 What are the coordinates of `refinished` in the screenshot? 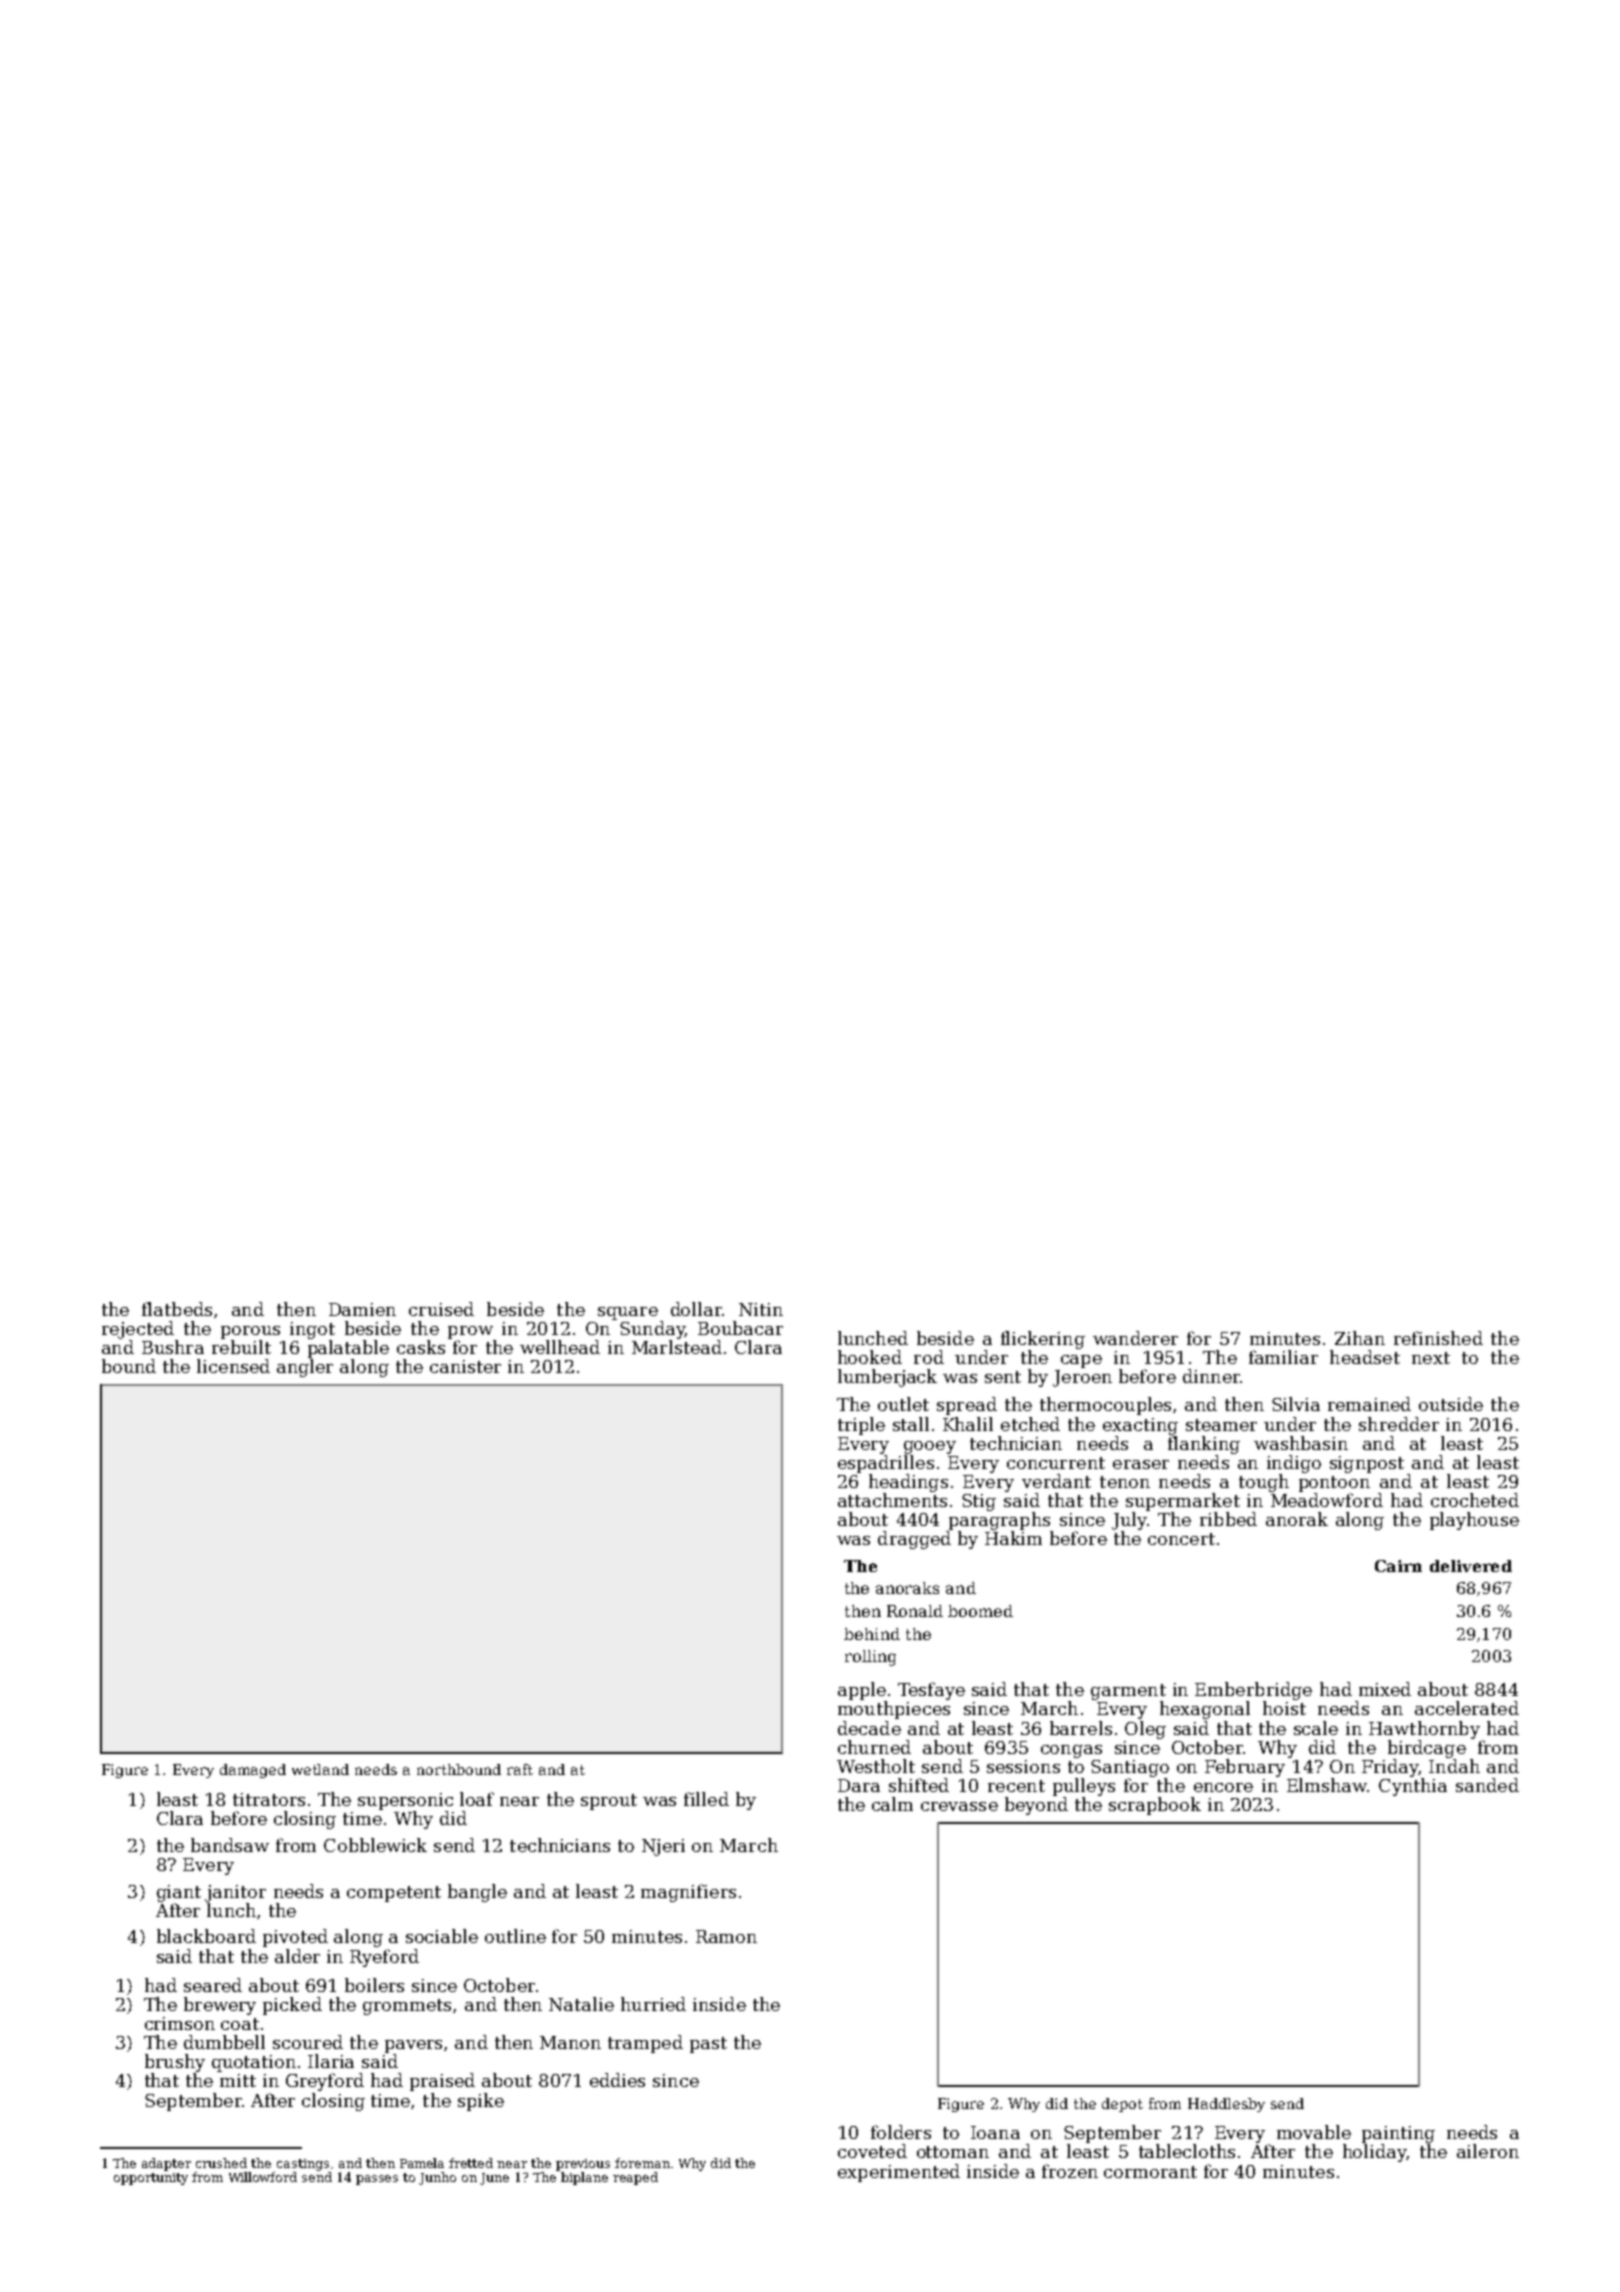 It's located at (1438, 1338).
